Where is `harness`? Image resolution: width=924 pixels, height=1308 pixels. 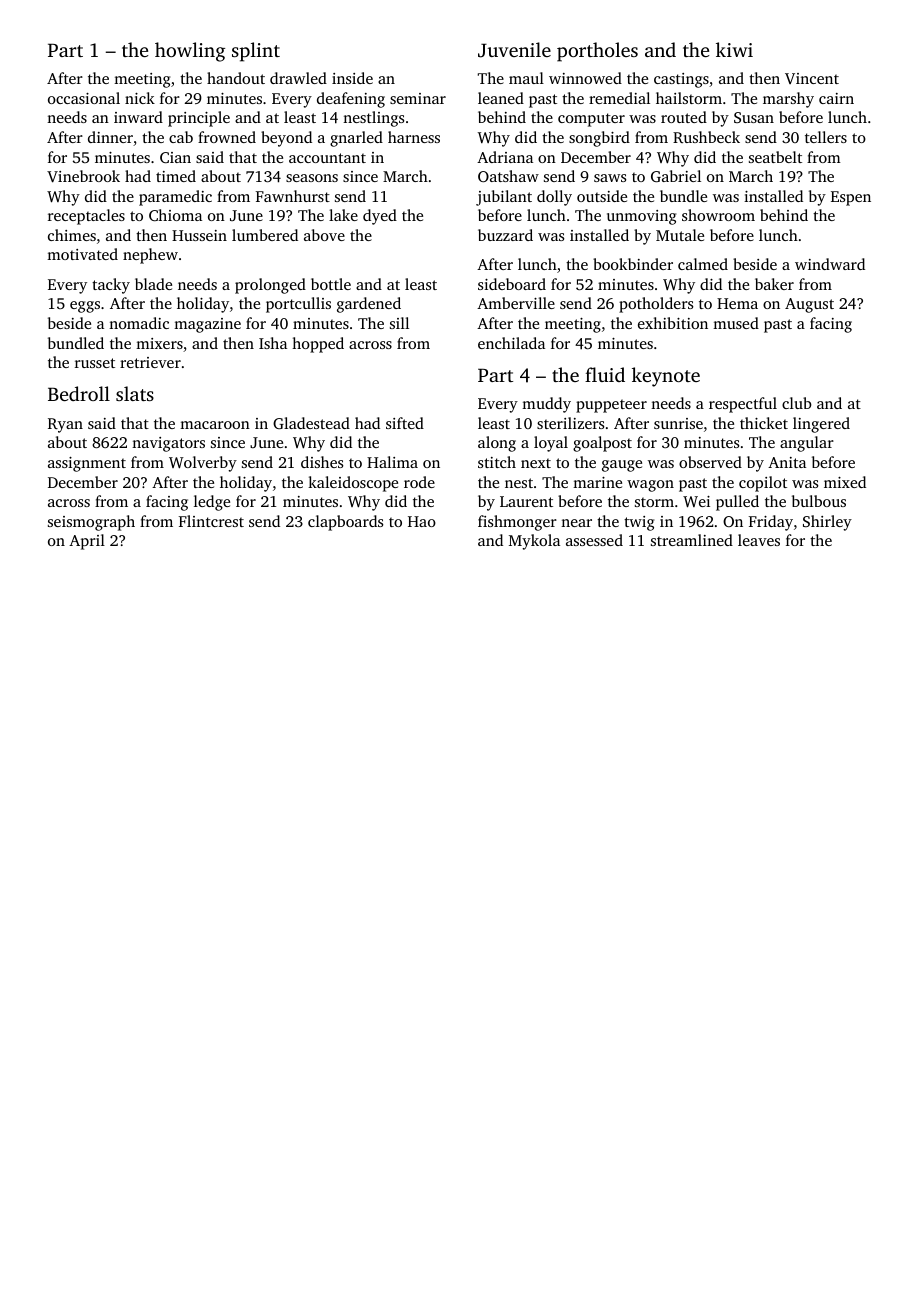
harness is located at coordinates (414, 137).
